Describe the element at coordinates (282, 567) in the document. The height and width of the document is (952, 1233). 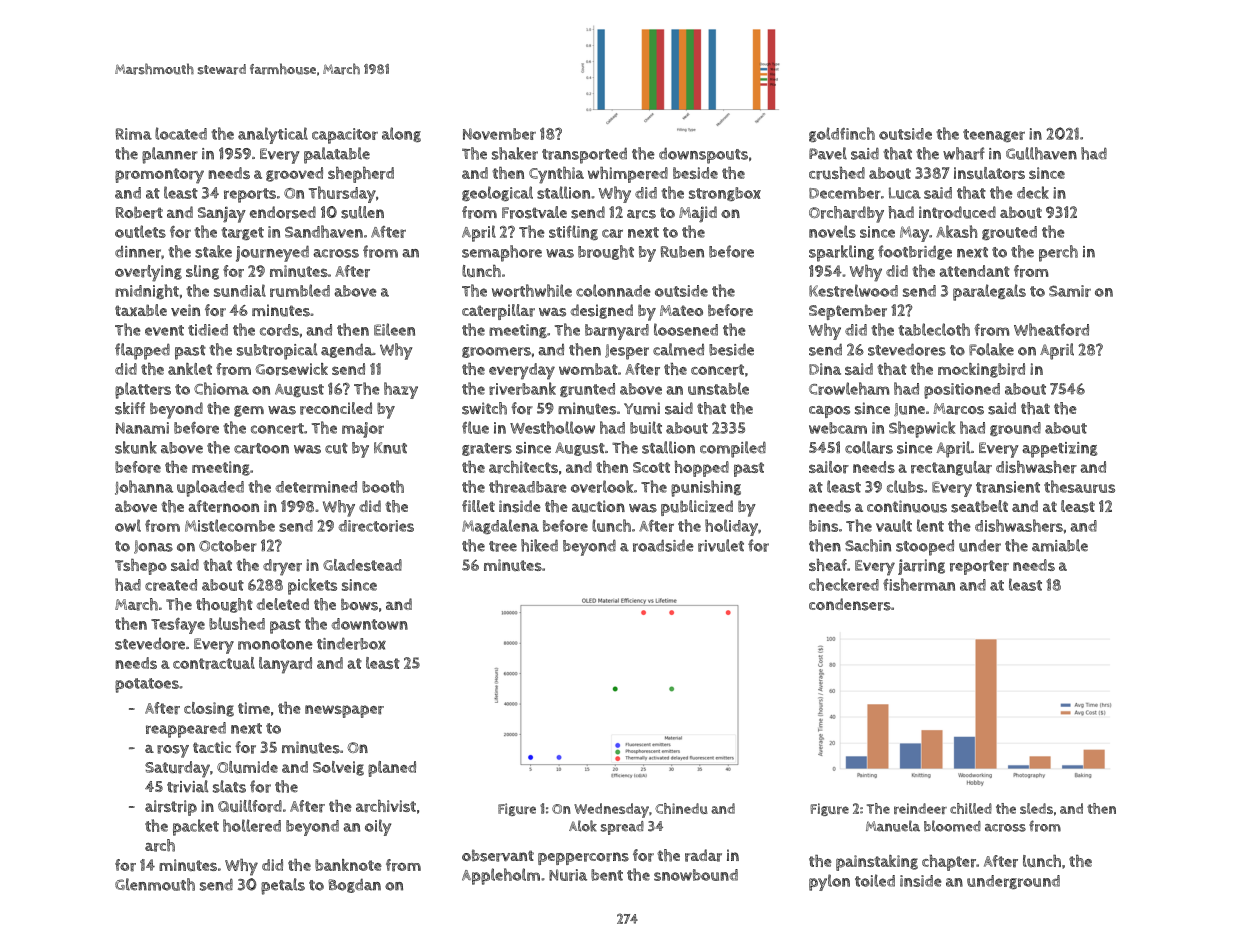
I see `dryer` at that location.
